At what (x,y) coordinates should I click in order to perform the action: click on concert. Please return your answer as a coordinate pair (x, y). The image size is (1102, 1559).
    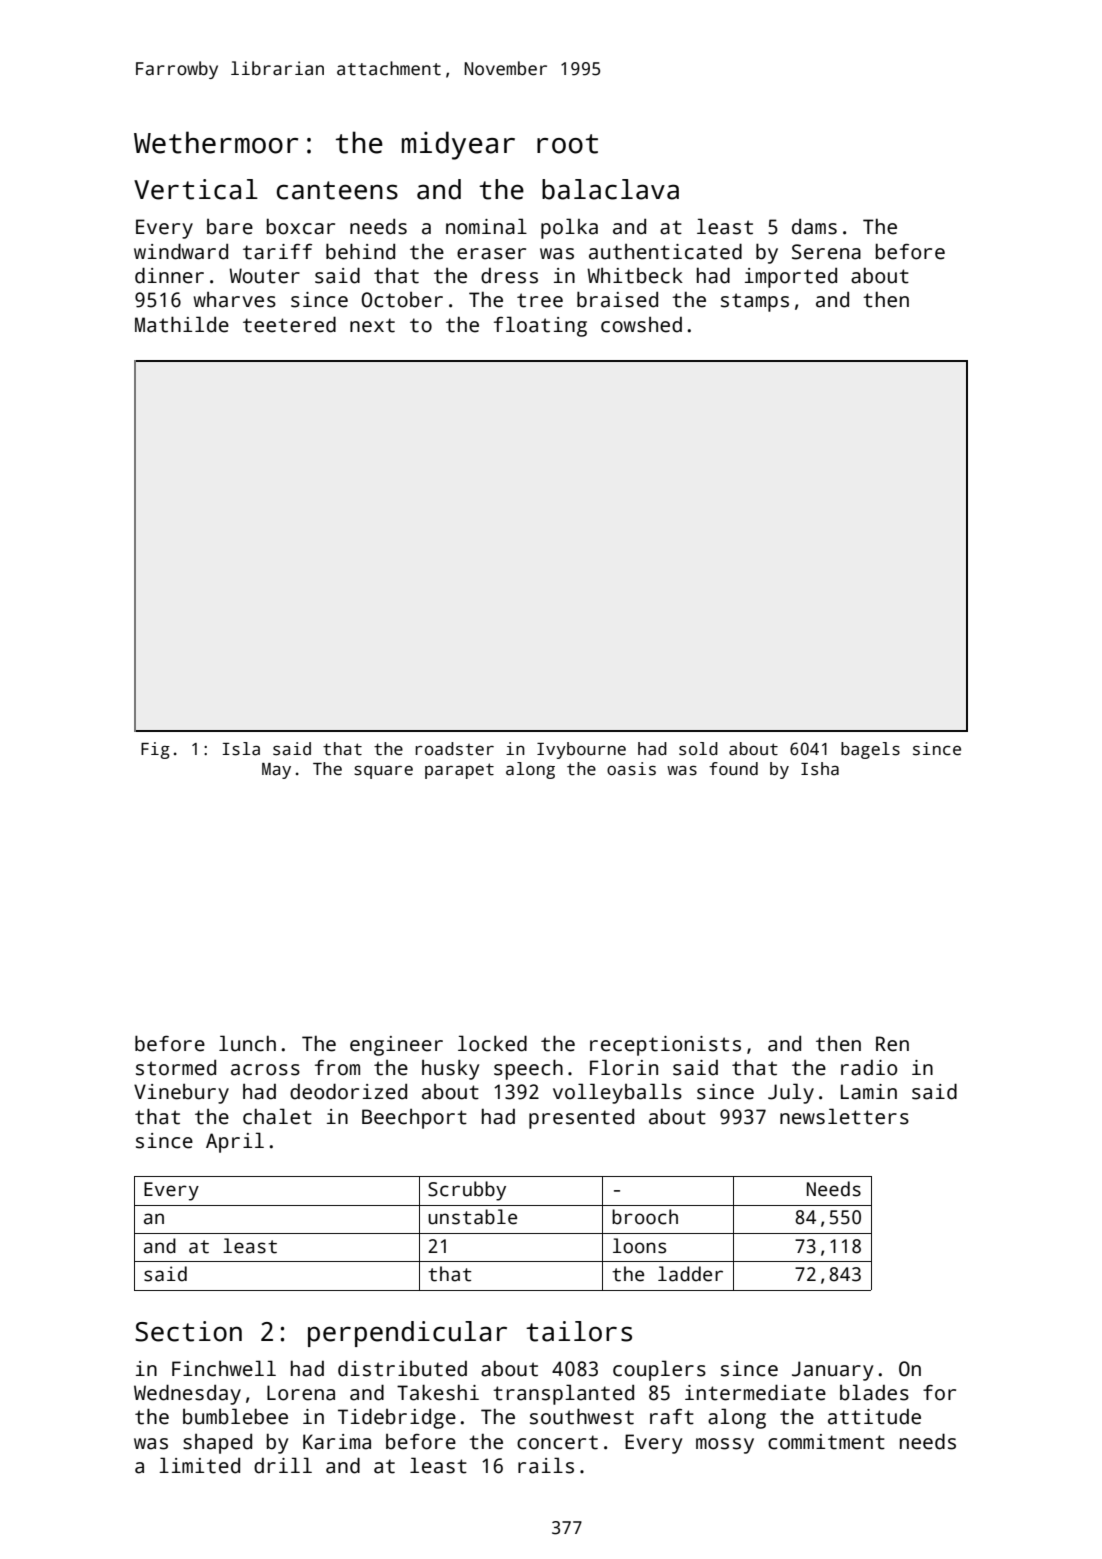
    Looking at the image, I should click on (557, 1442).
